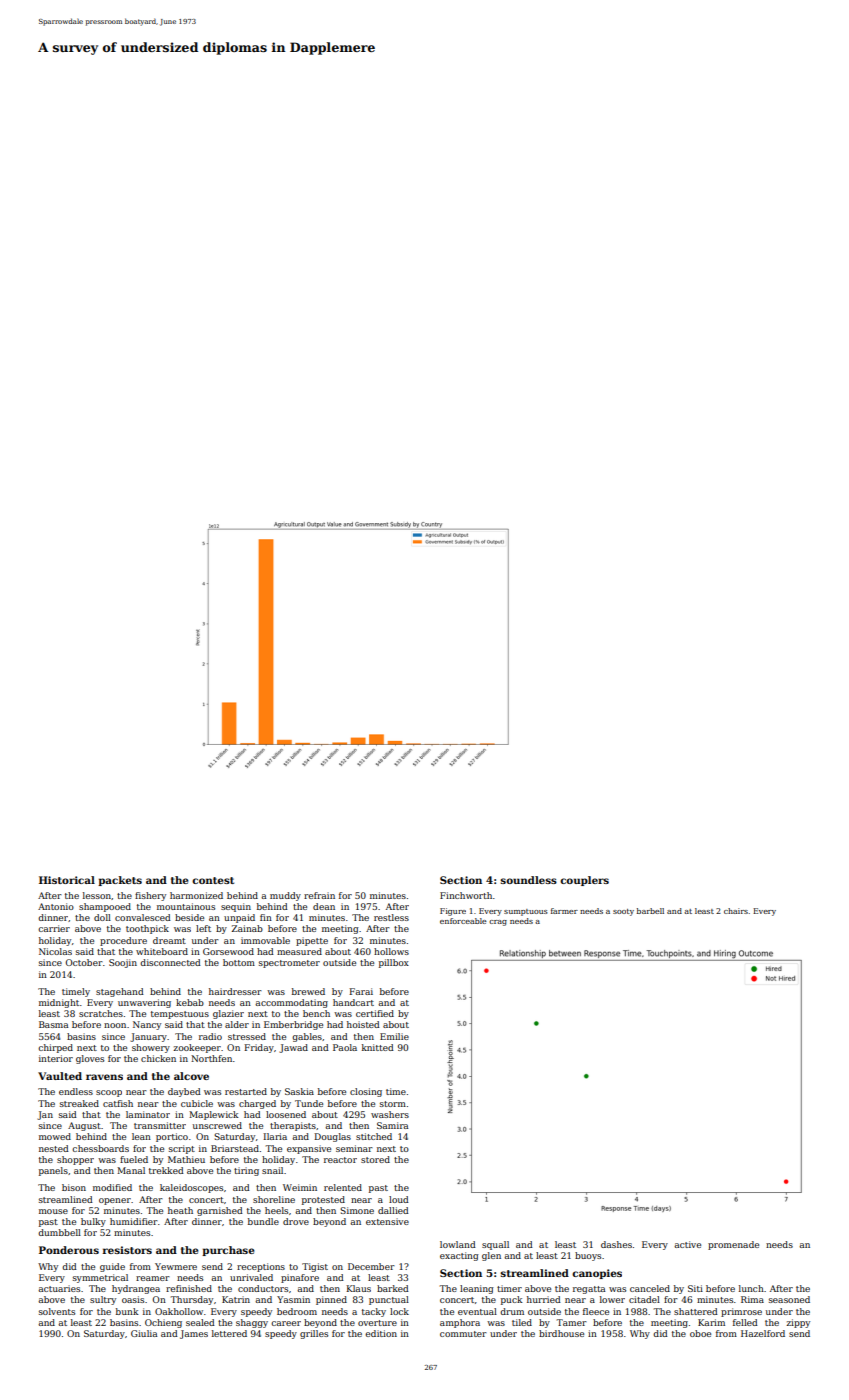  What do you see at coordinates (186, 906) in the image?
I see `mountainous` at bounding box center [186, 906].
